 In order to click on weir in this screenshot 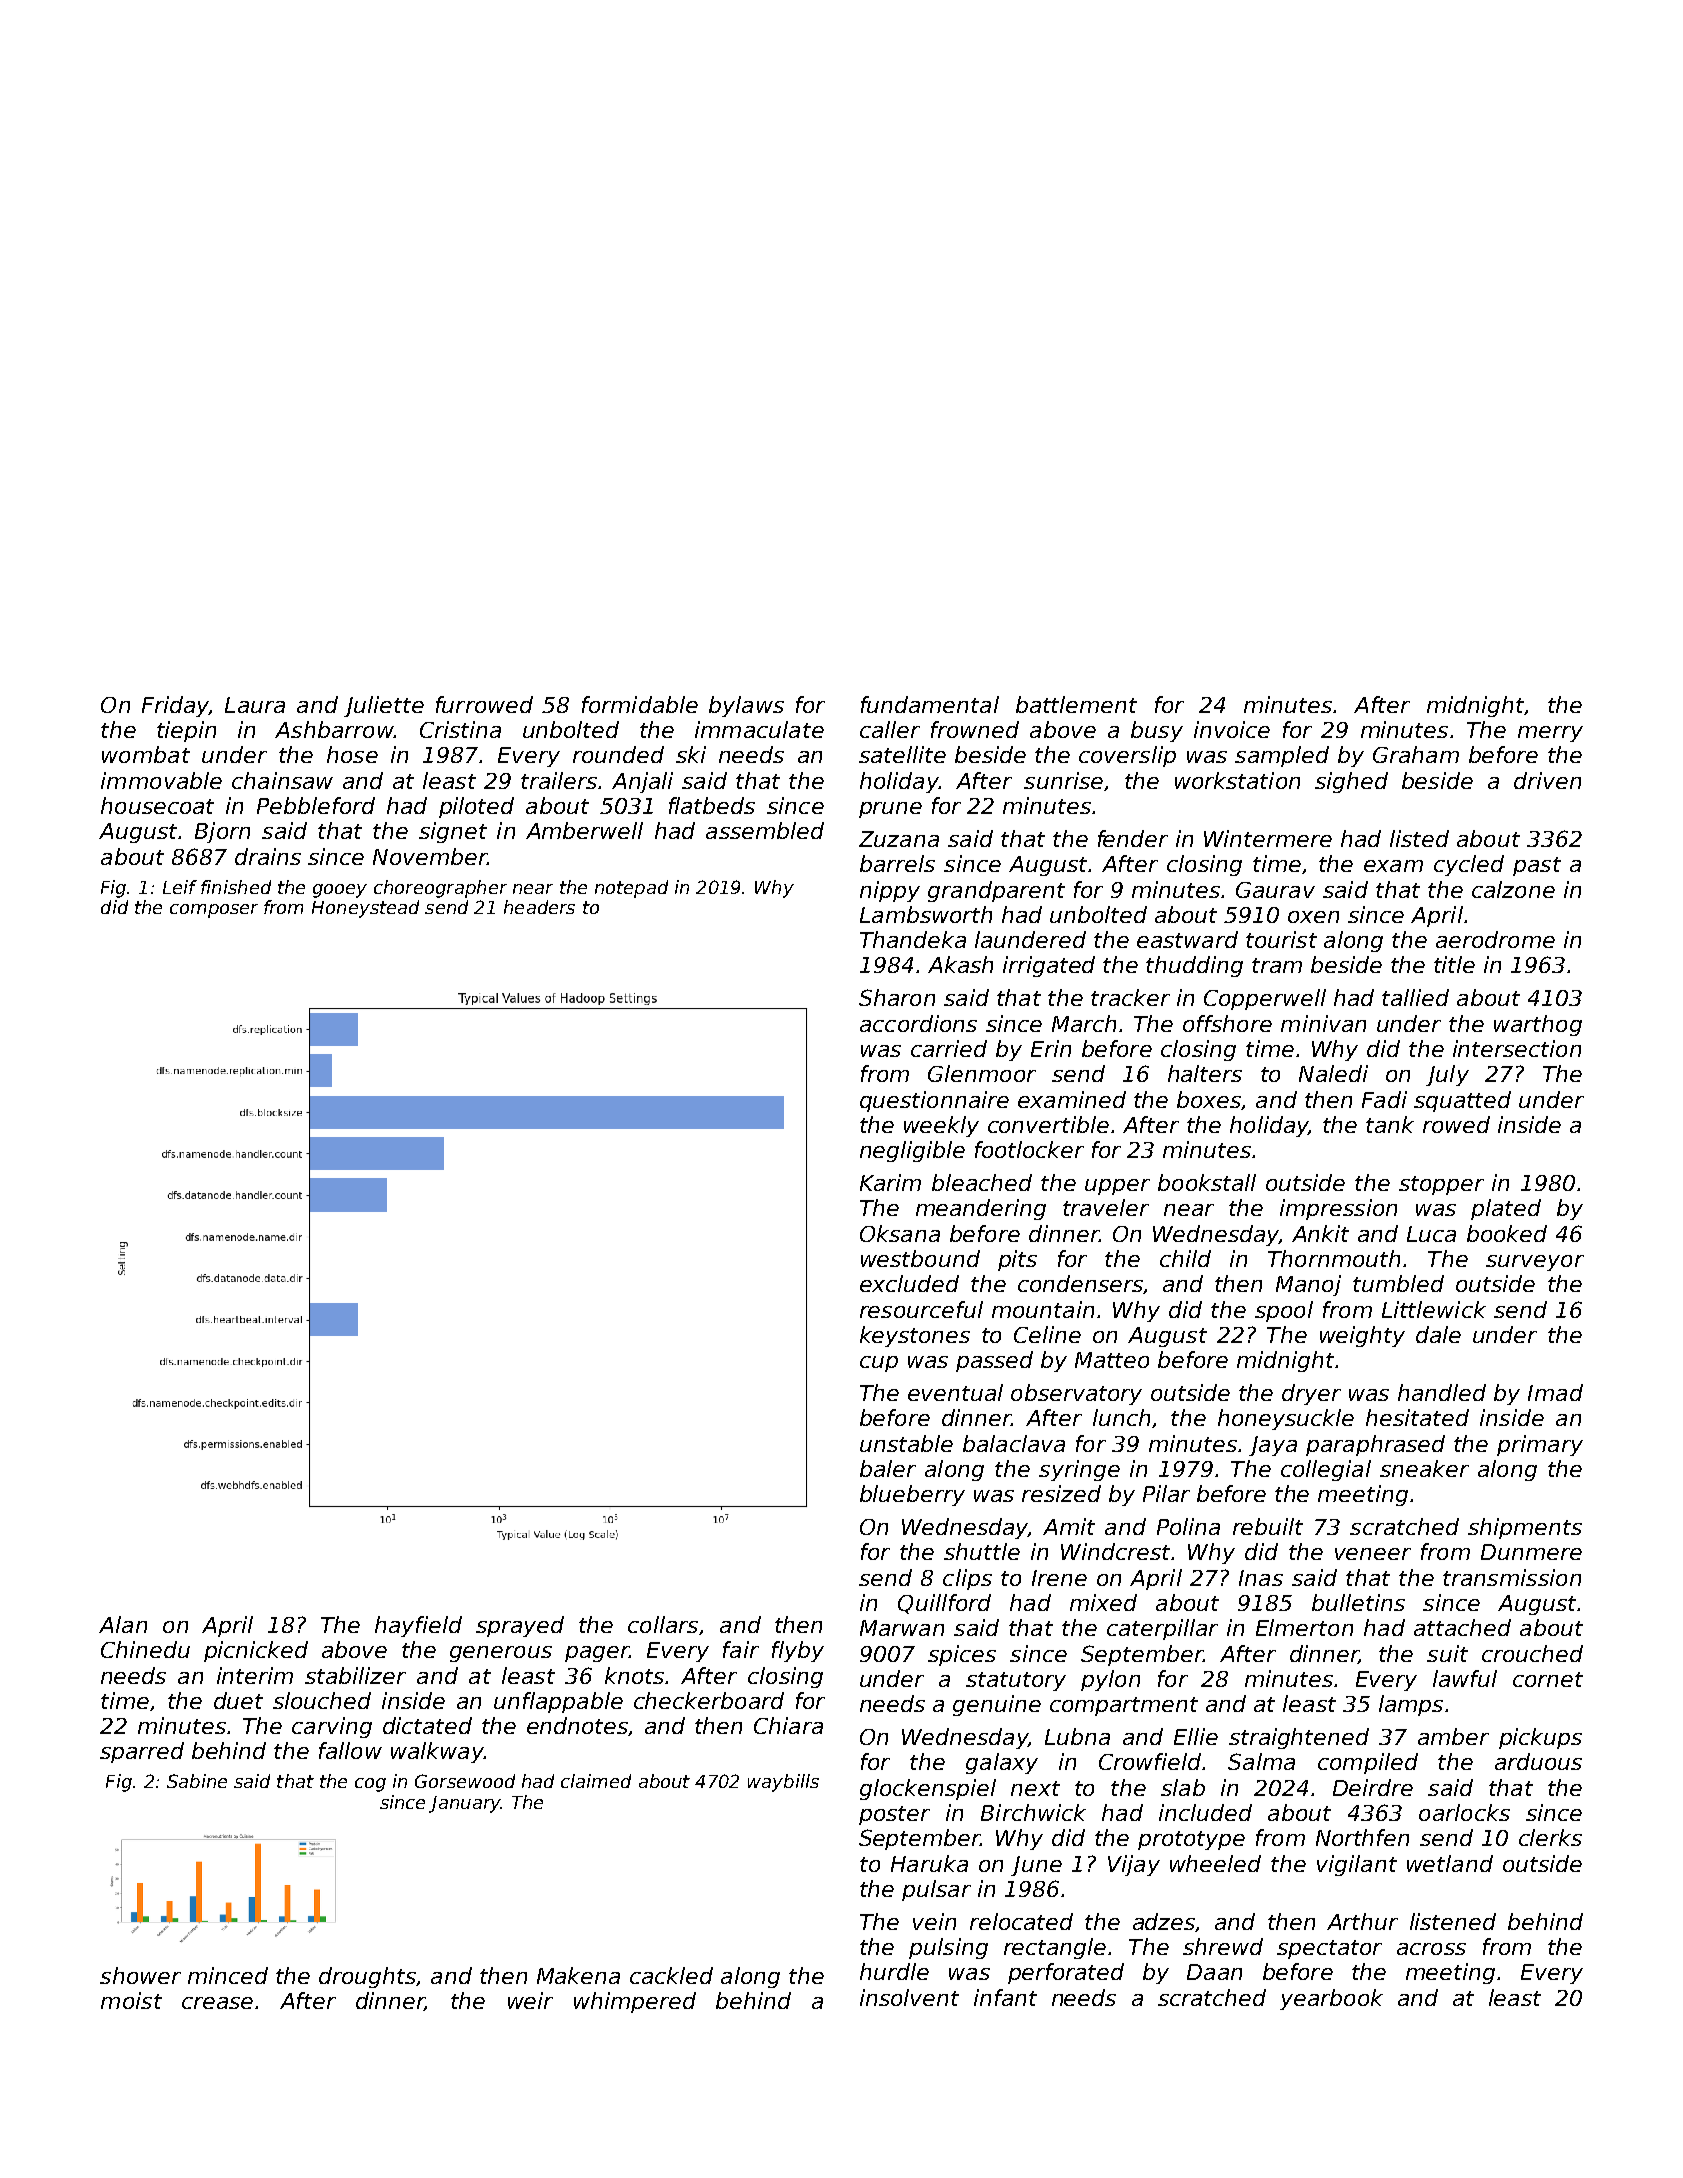, I will do `click(530, 2000)`.
